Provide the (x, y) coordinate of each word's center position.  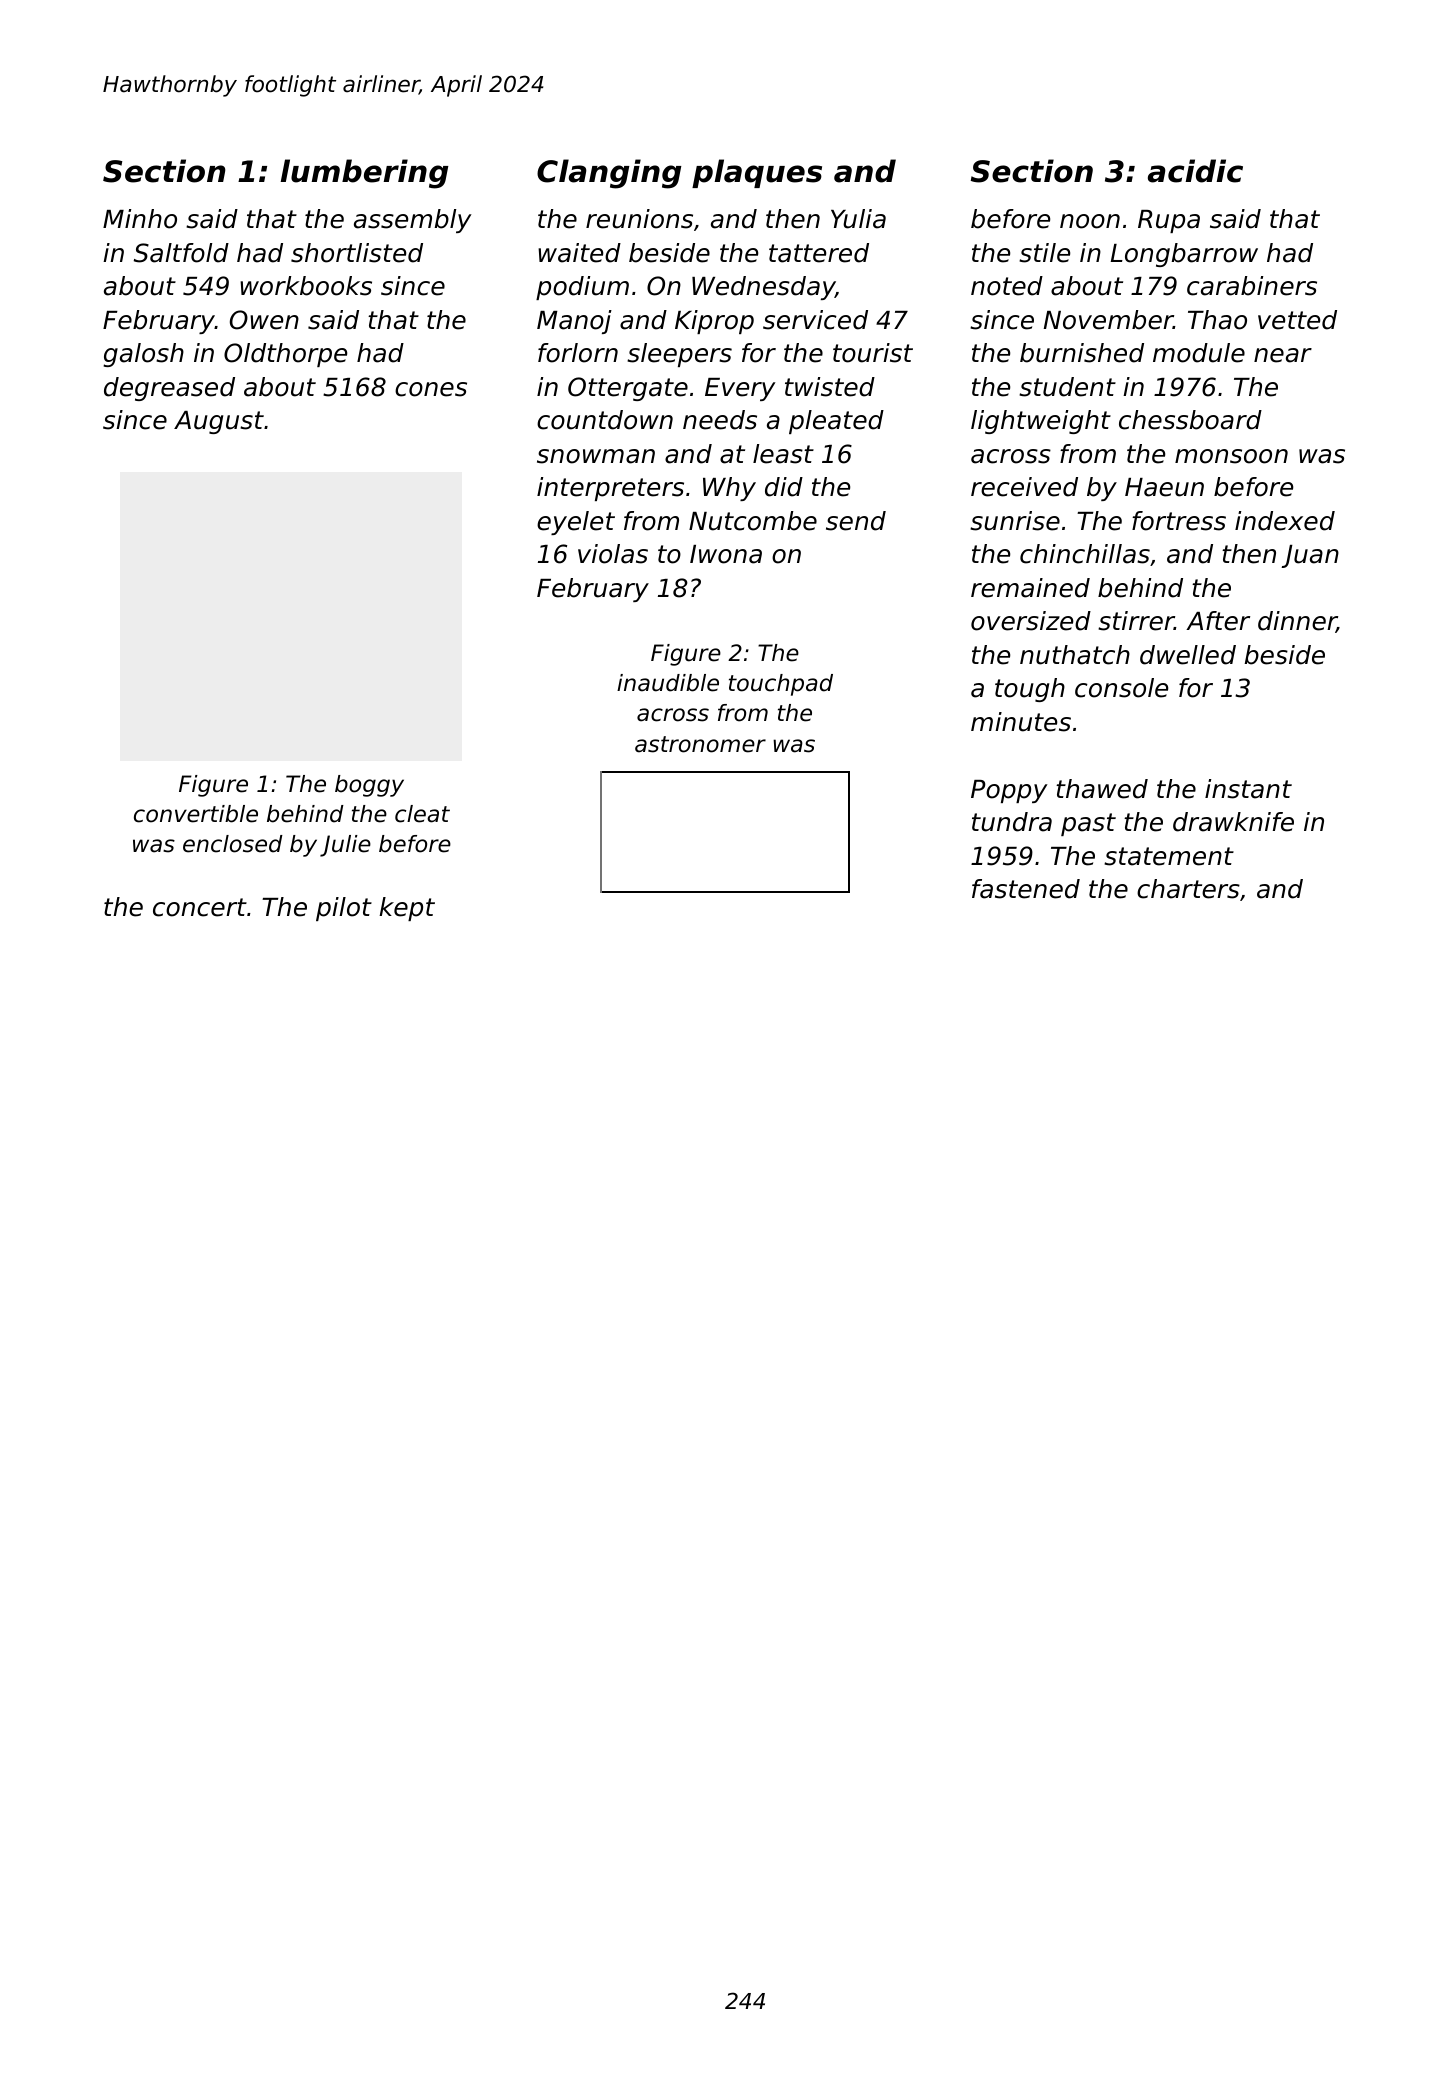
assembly (413, 221)
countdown (605, 420)
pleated (836, 422)
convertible (196, 814)
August (219, 422)
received (1024, 487)
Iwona (726, 554)
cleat (422, 814)
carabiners (1252, 286)
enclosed (233, 844)
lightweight (1041, 422)
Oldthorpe (285, 355)
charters (1188, 889)
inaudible (668, 683)
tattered (819, 253)
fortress (1179, 521)
